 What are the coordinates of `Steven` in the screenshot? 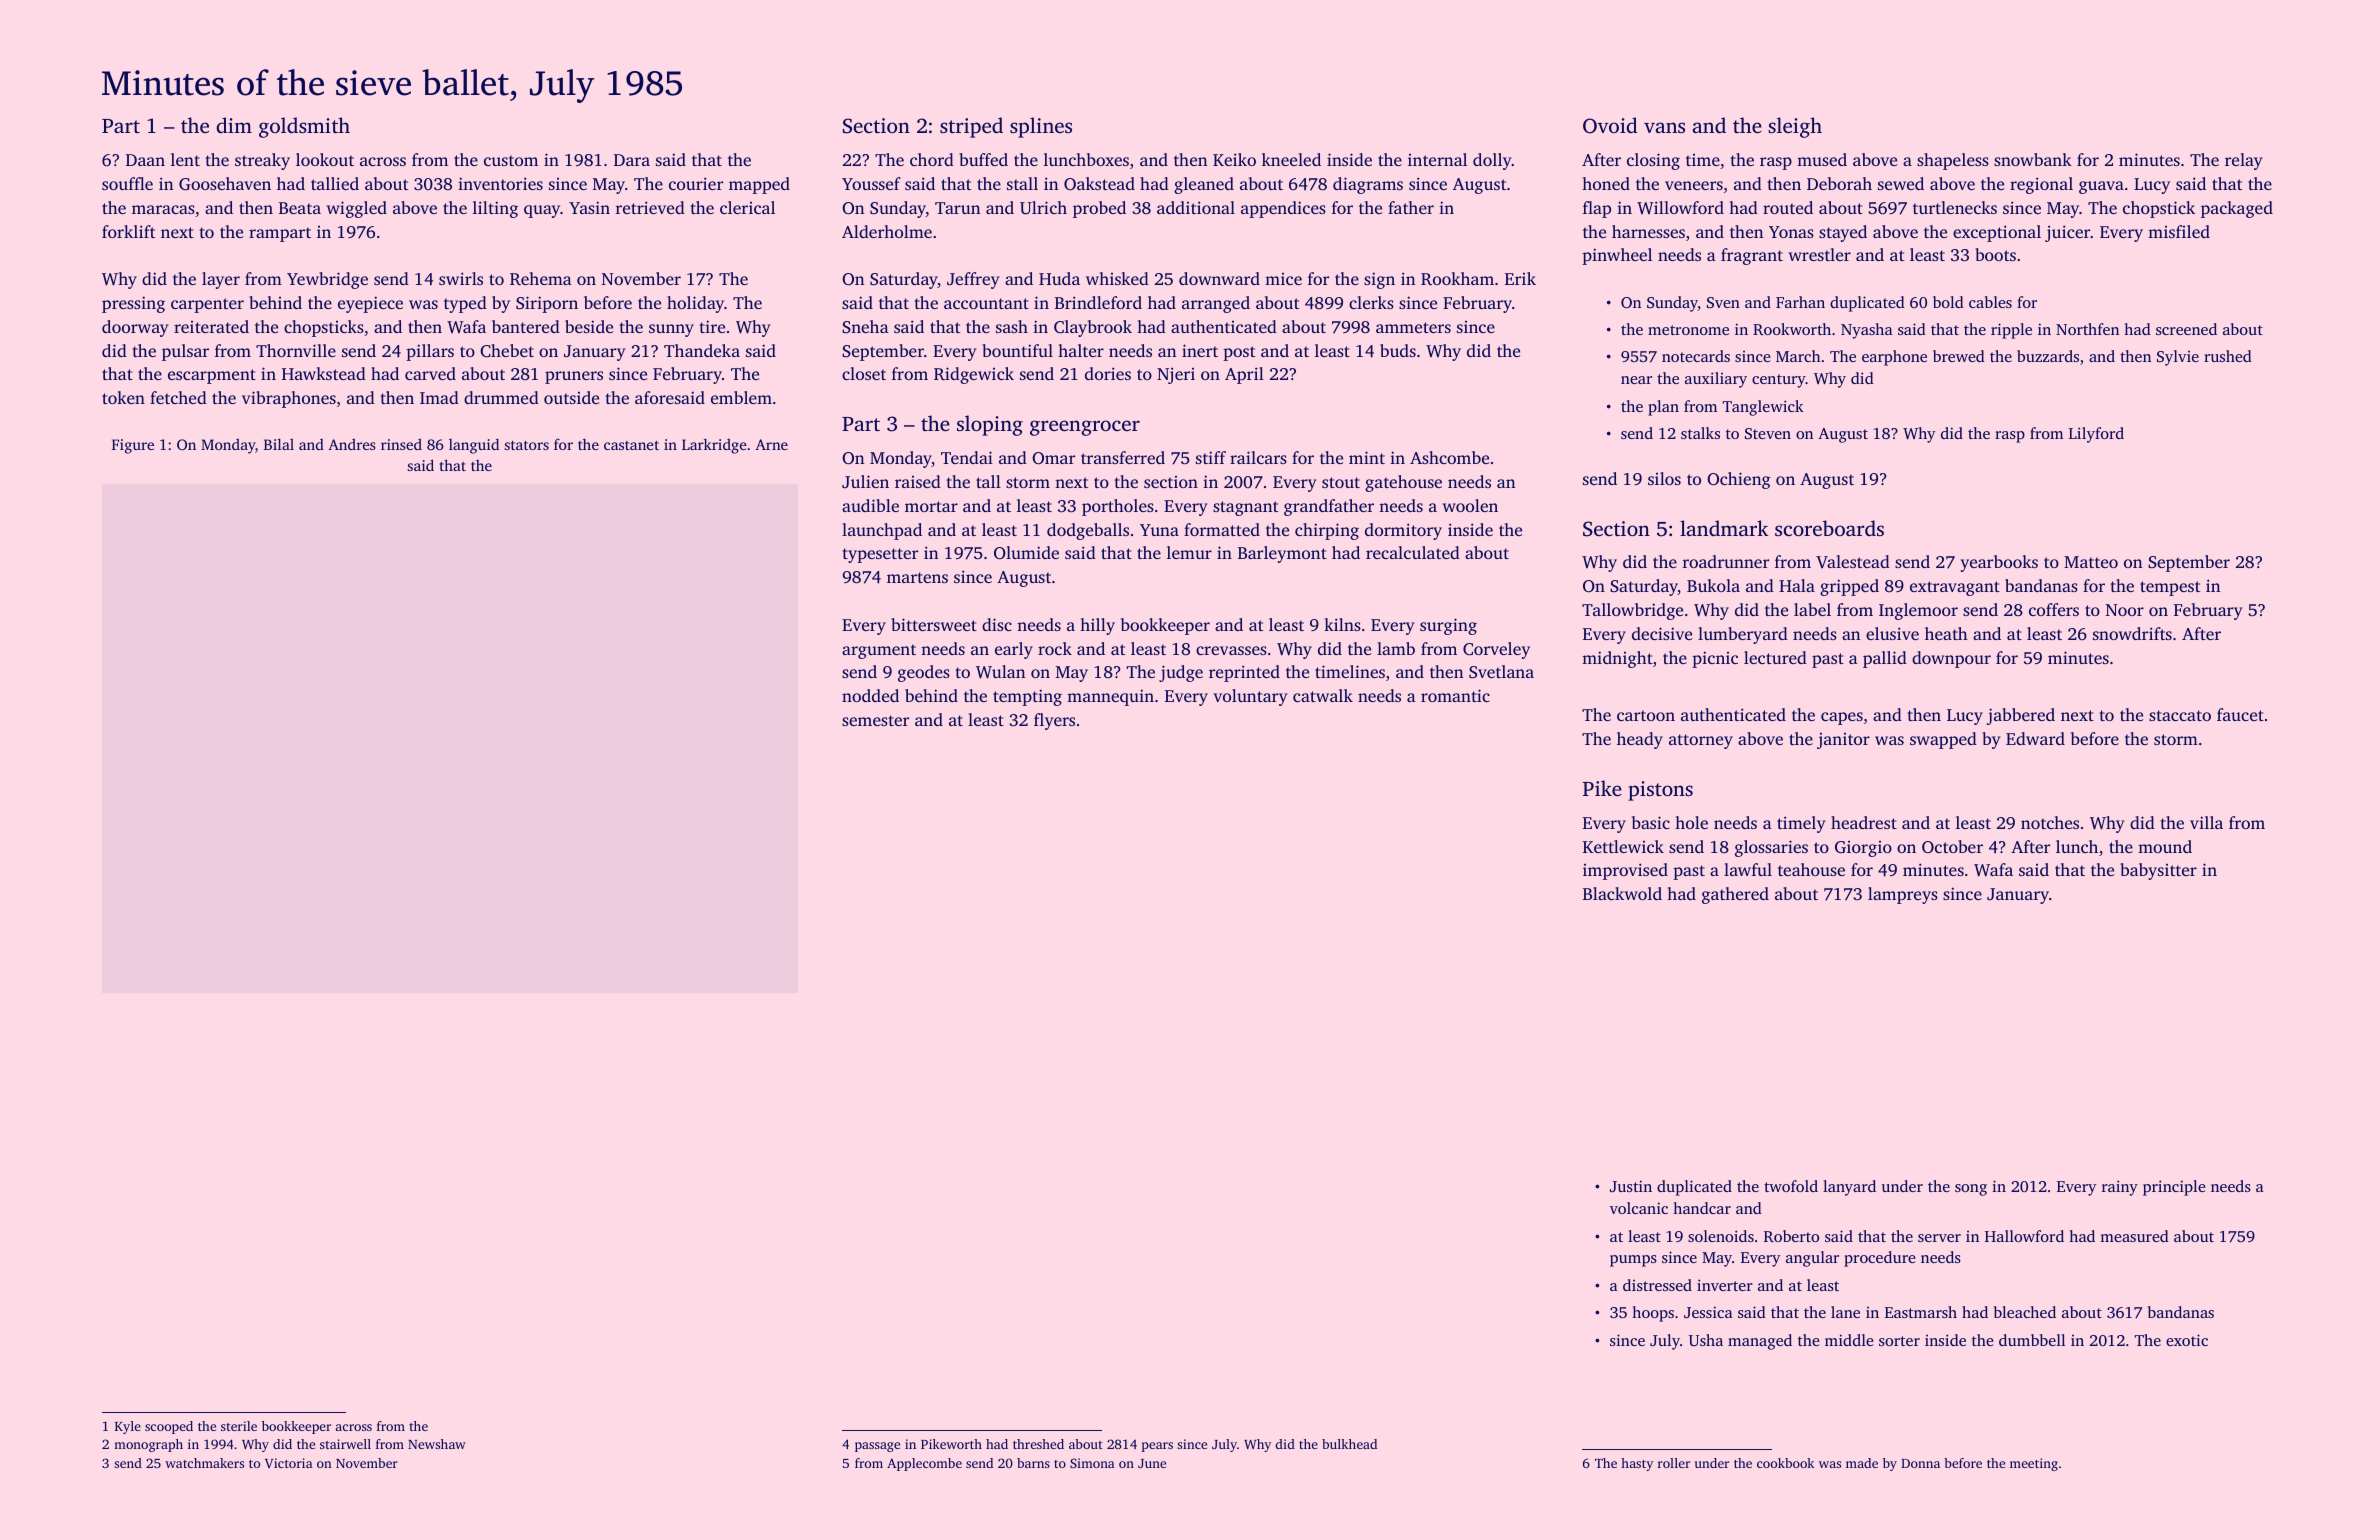 It's located at (1768, 433).
